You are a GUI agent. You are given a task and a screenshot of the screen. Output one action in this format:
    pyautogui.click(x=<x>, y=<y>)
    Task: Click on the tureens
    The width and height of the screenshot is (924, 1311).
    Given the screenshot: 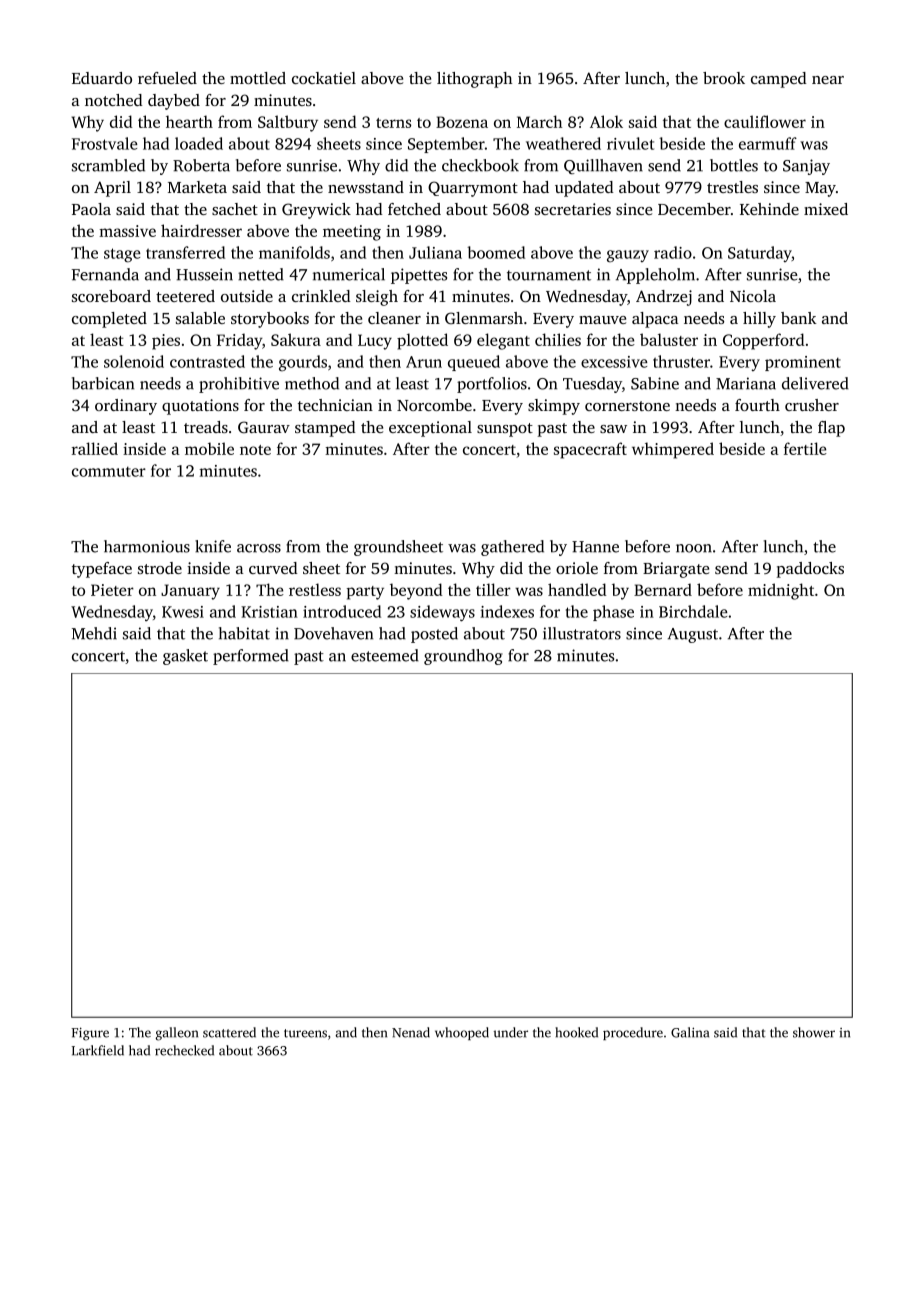 What is the action you would take?
    pyautogui.click(x=305, y=1033)
